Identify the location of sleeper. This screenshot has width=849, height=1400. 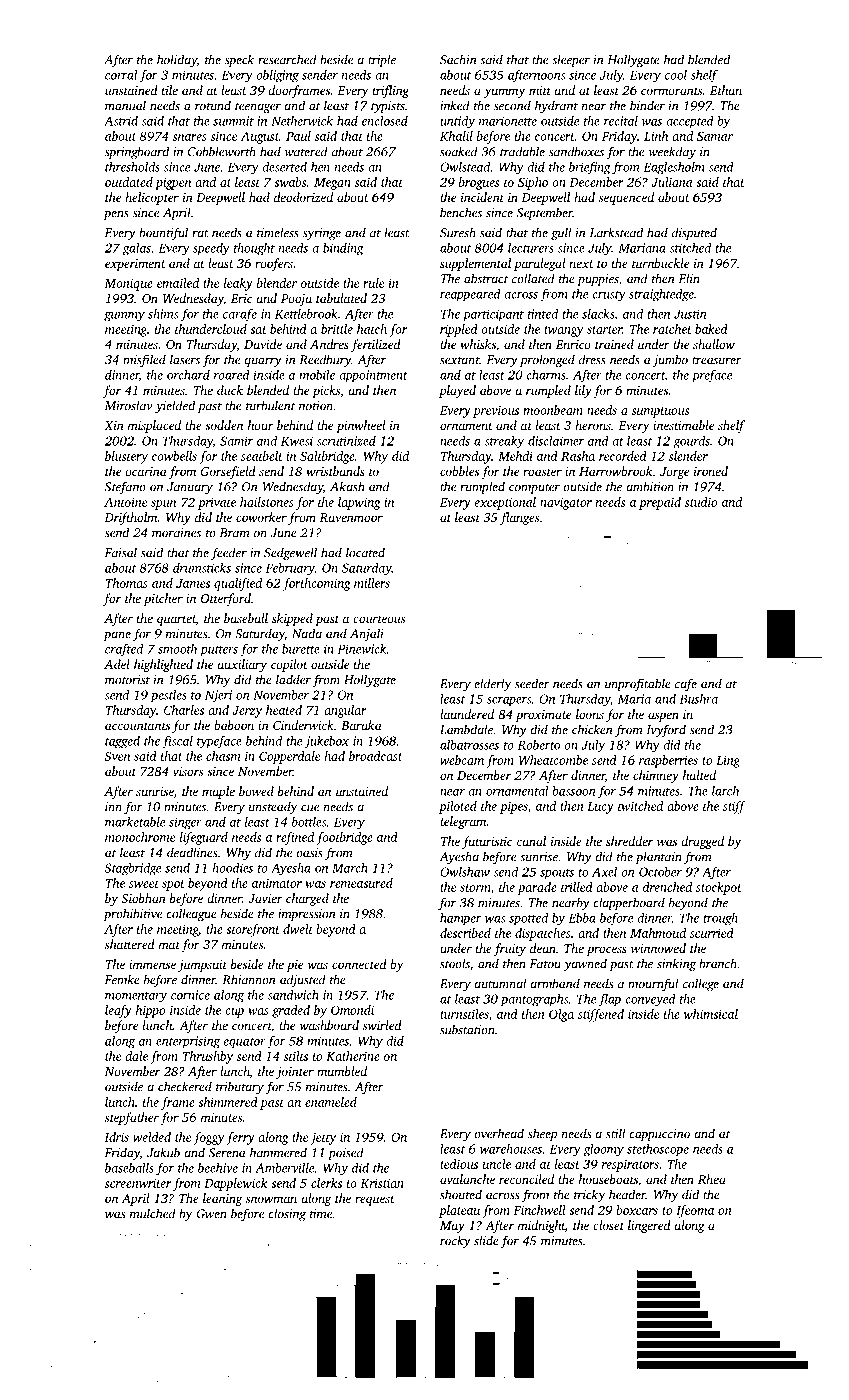
(571, 60).
